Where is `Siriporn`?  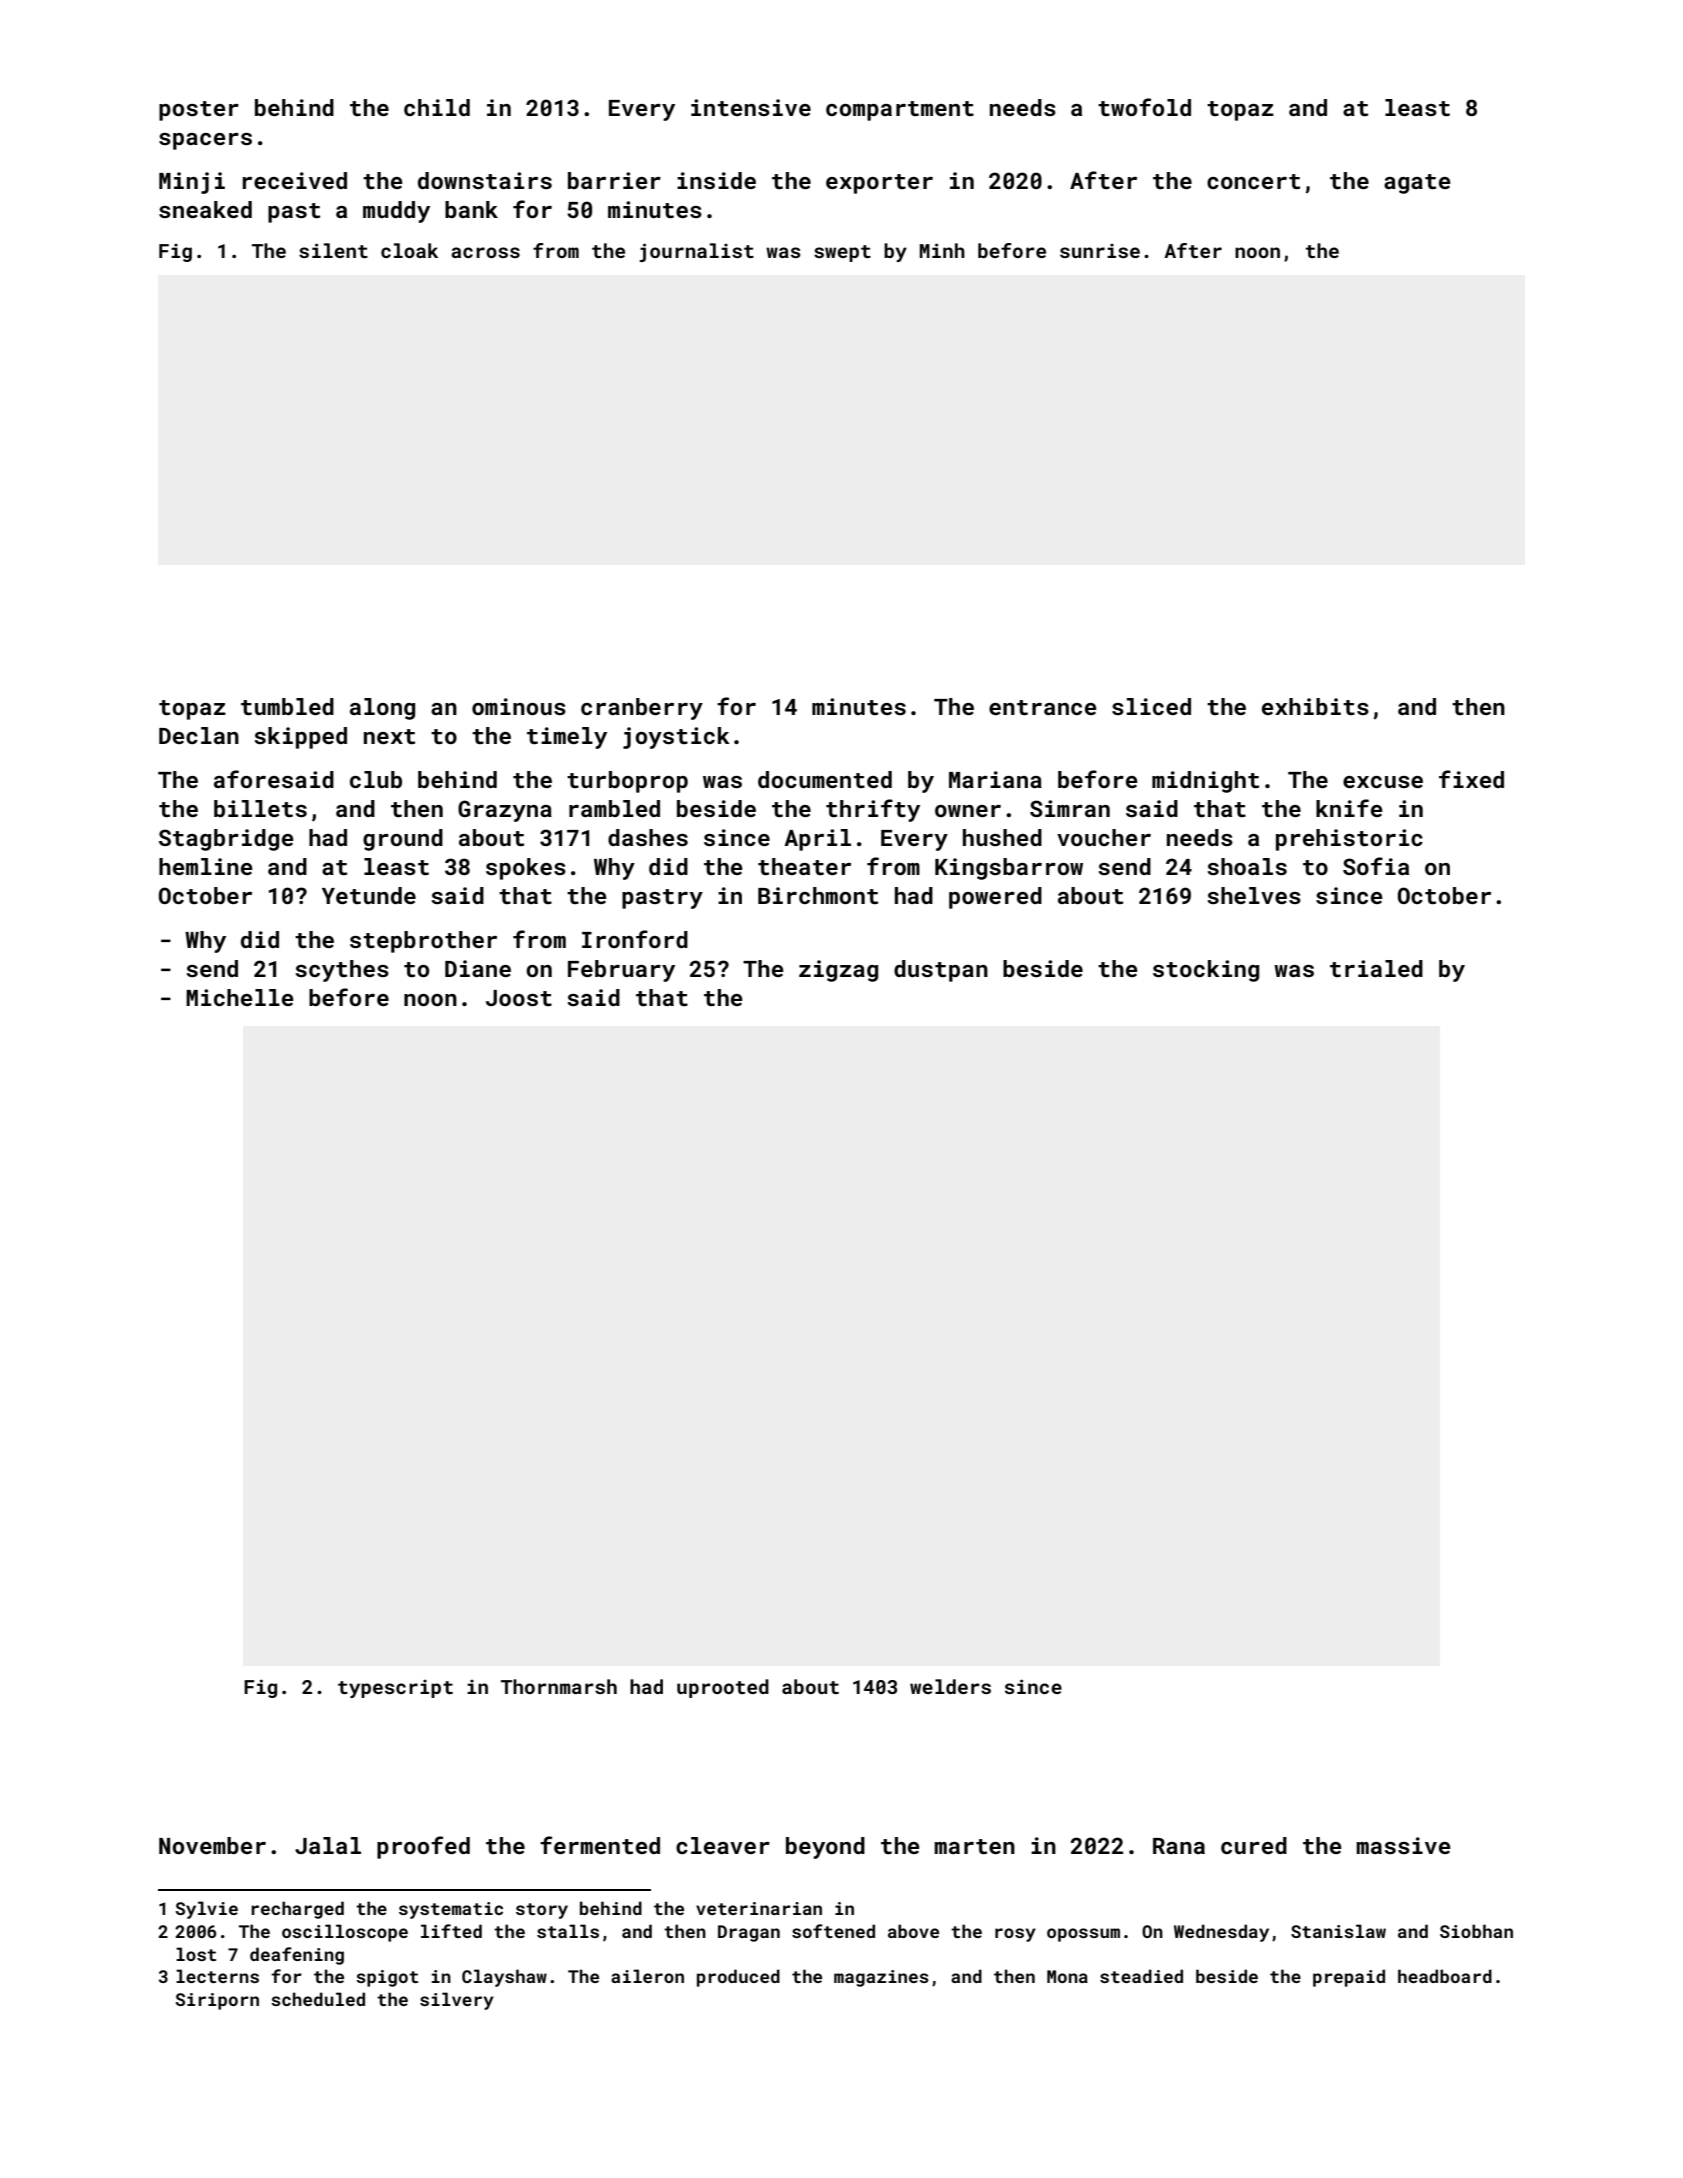
Siriporn is located at coordinates (217, 2001).
